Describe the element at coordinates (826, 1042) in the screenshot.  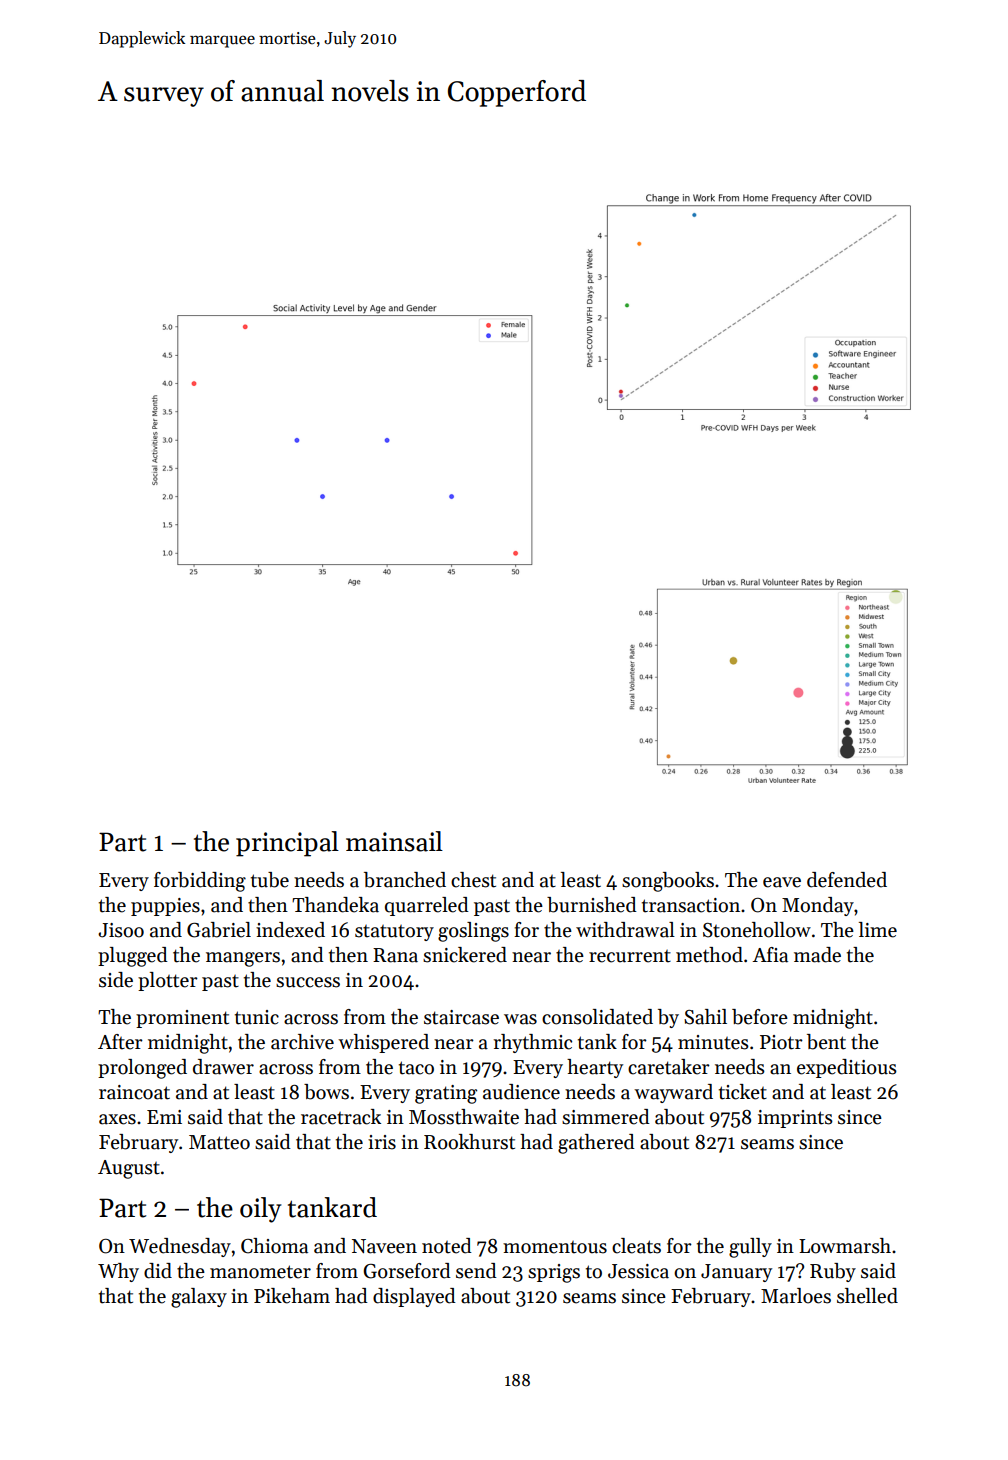
I see `bent` at that location.
